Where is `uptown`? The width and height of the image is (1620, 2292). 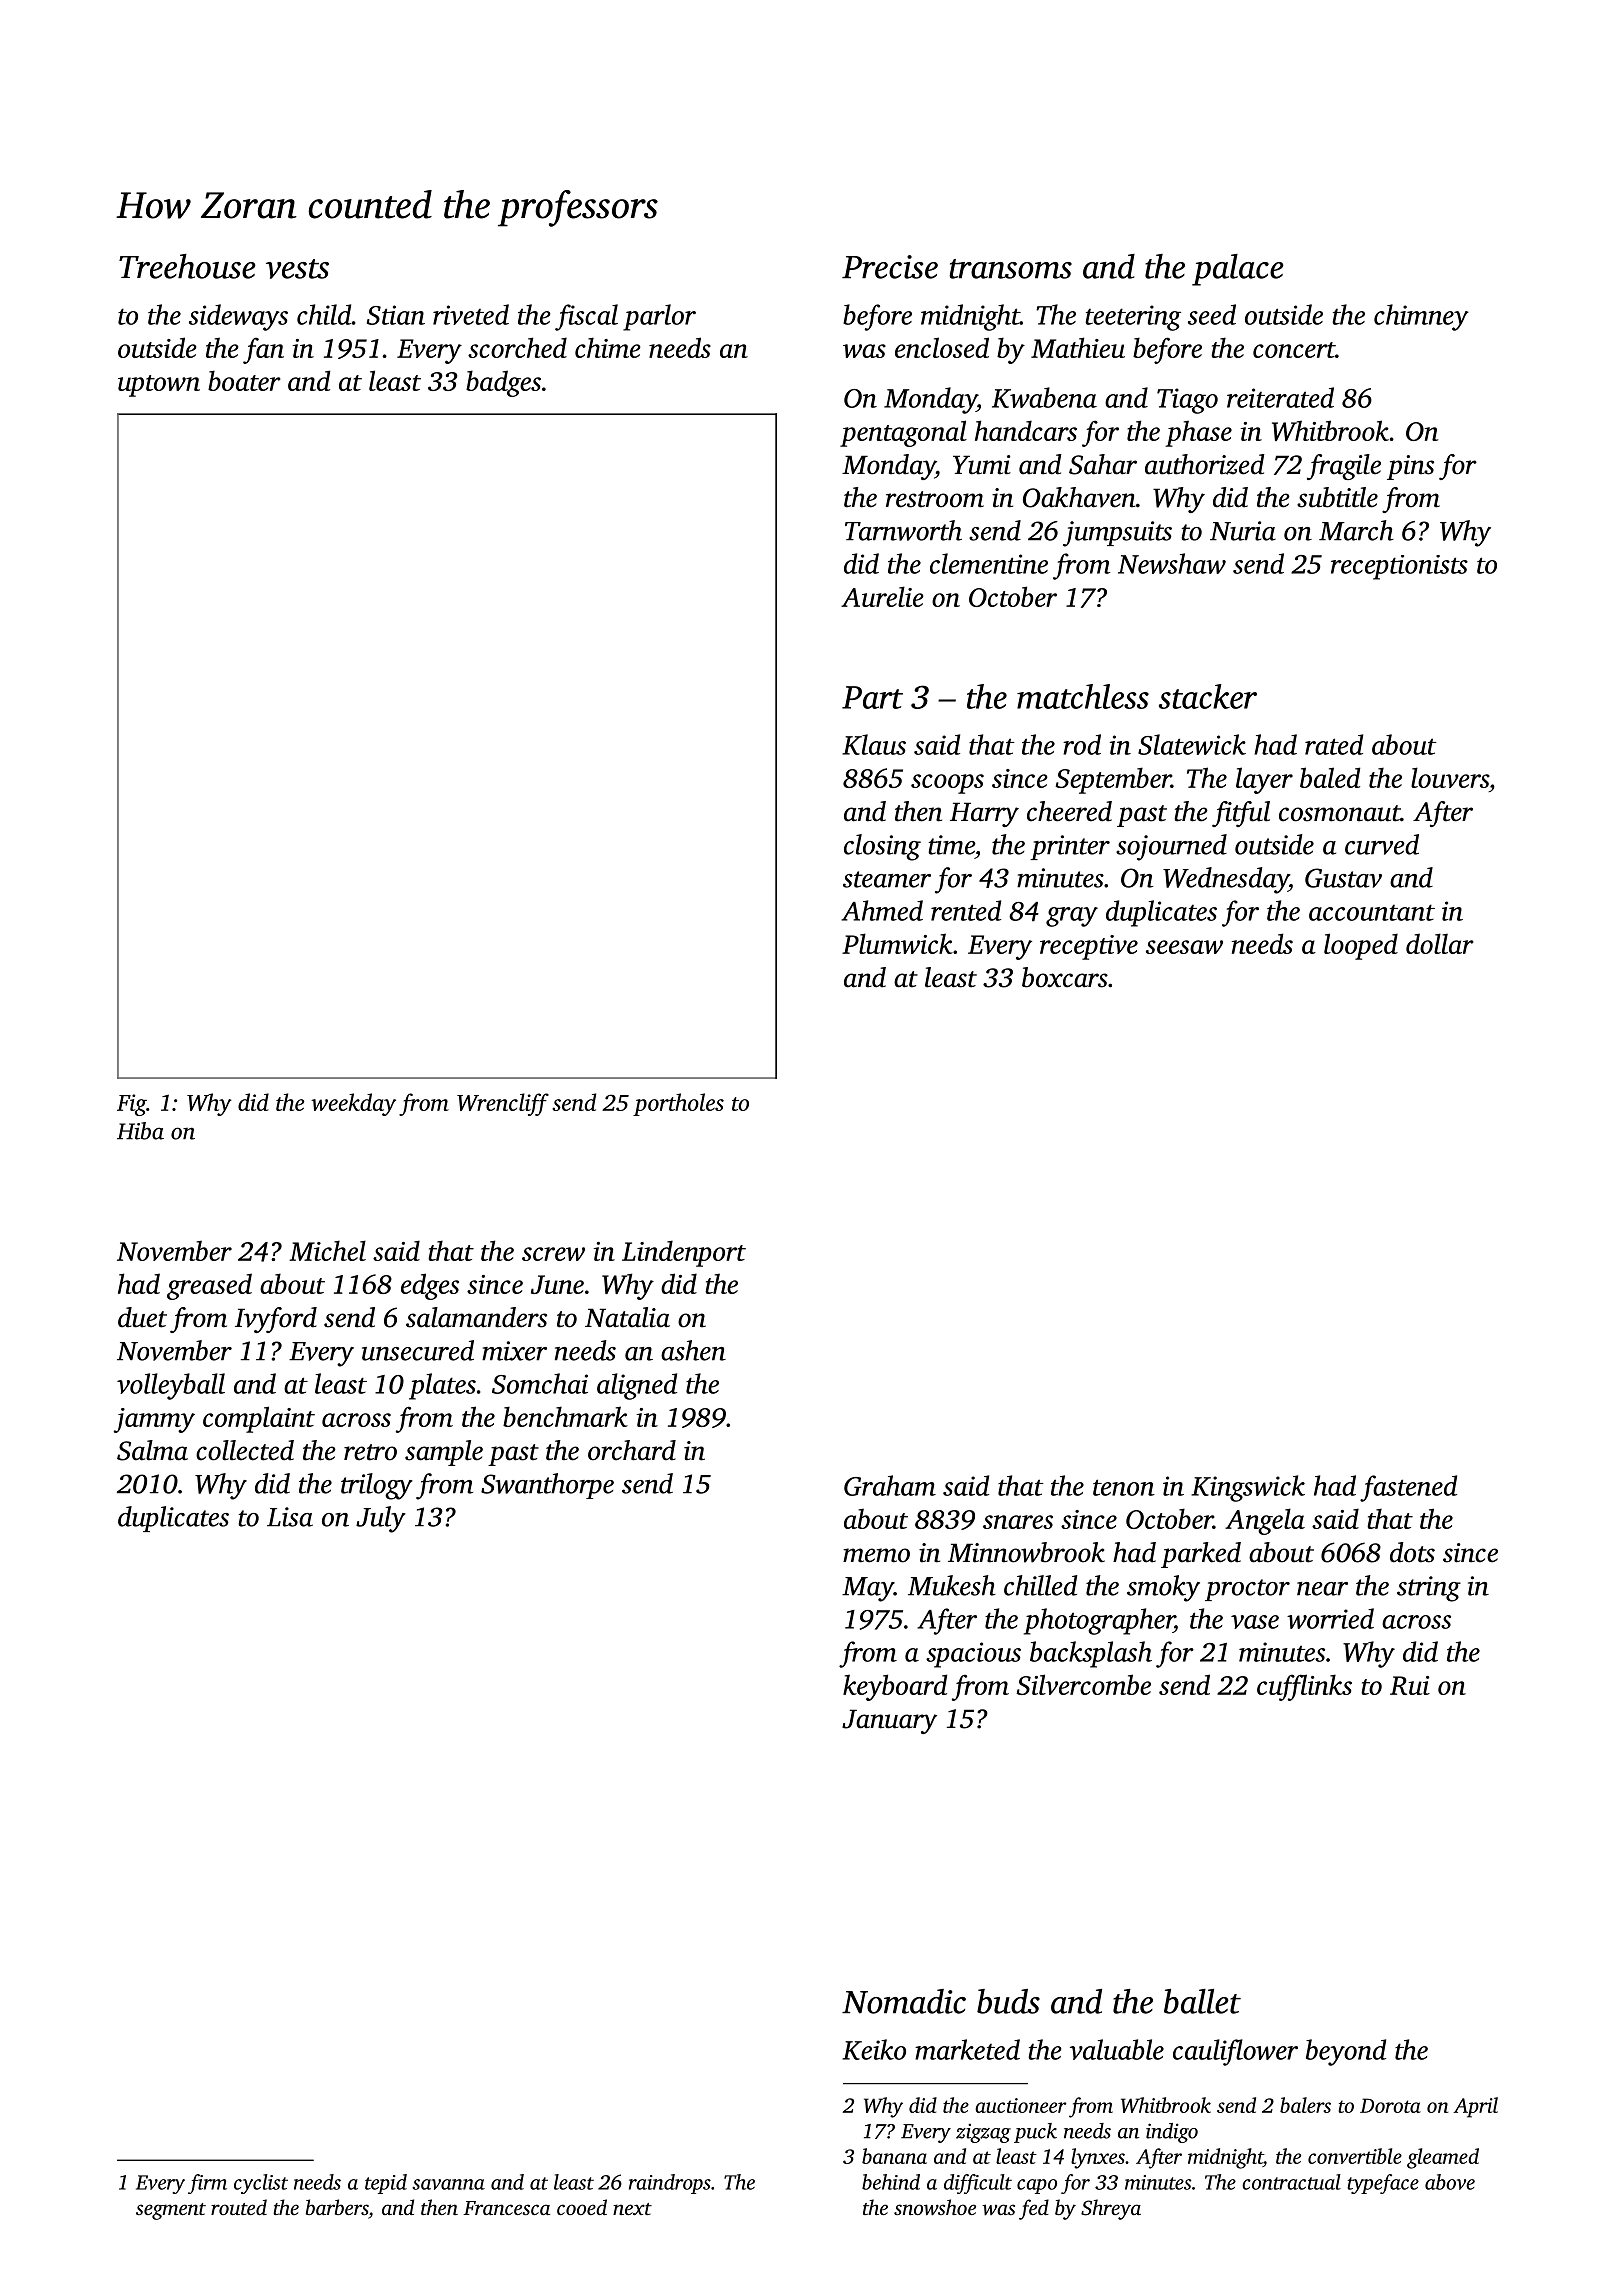
uptown is located at coordinates (159, 386).
